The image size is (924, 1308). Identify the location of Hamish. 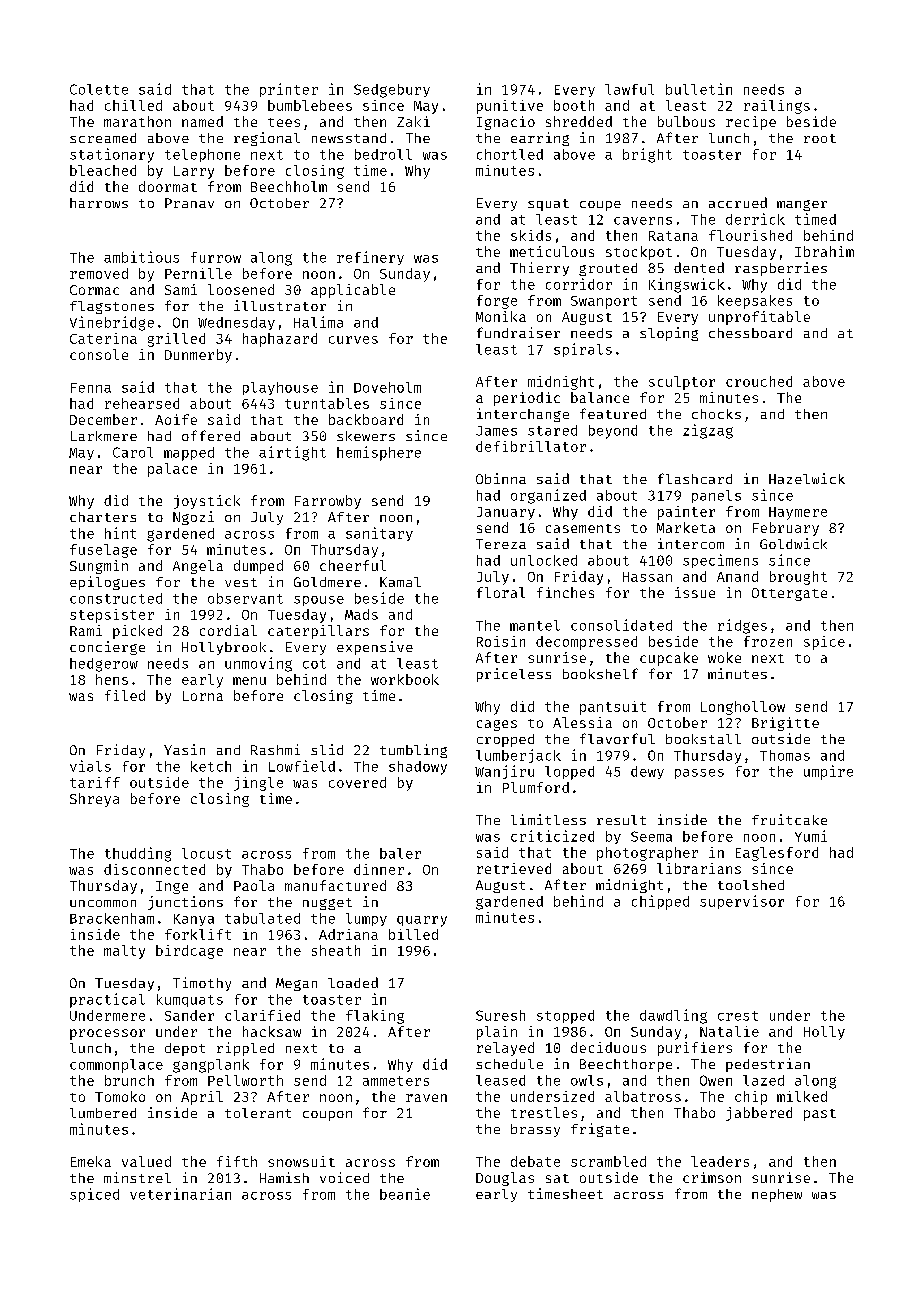
(284, 1177).
